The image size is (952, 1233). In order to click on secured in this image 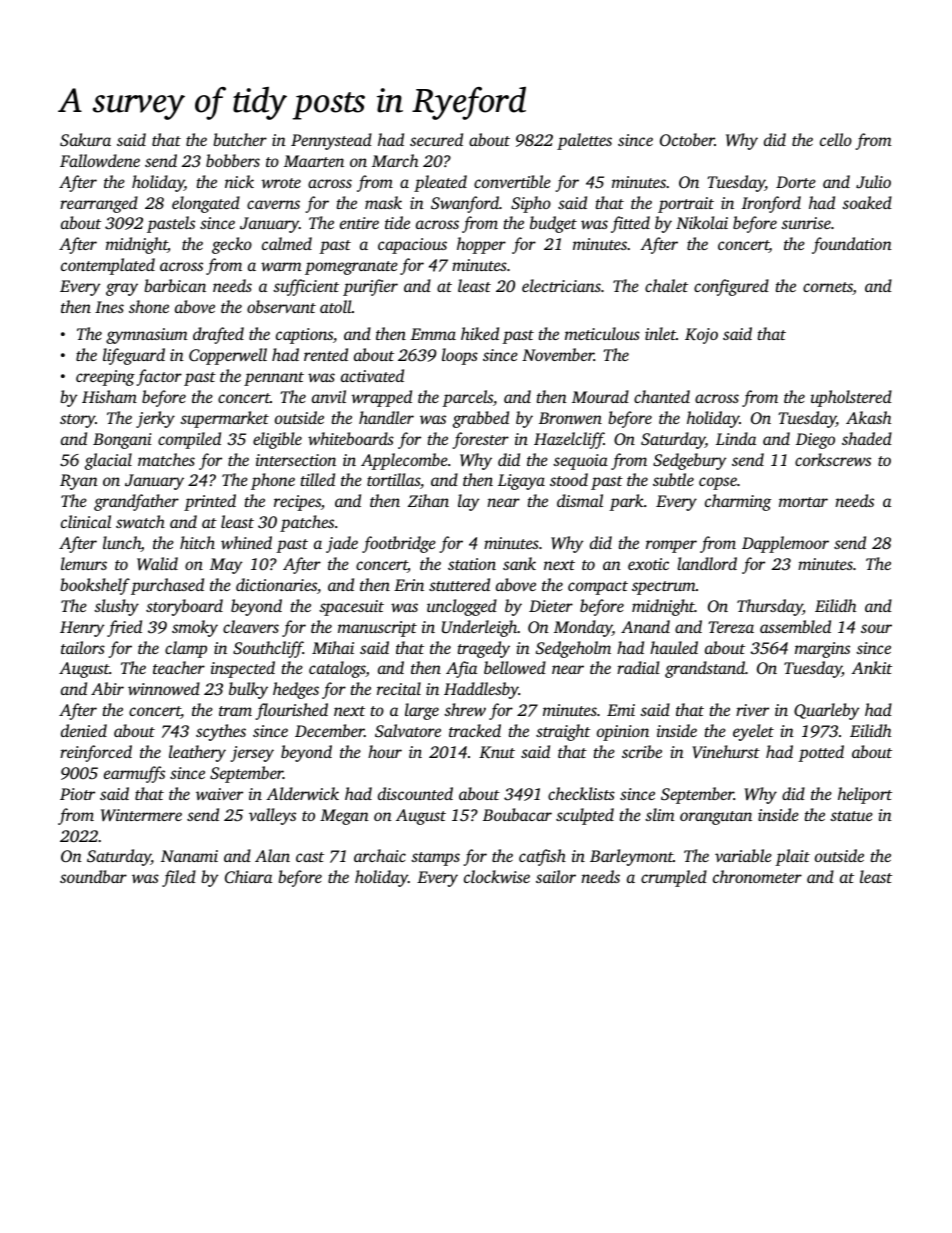, I will do `click(436, 139)`.
